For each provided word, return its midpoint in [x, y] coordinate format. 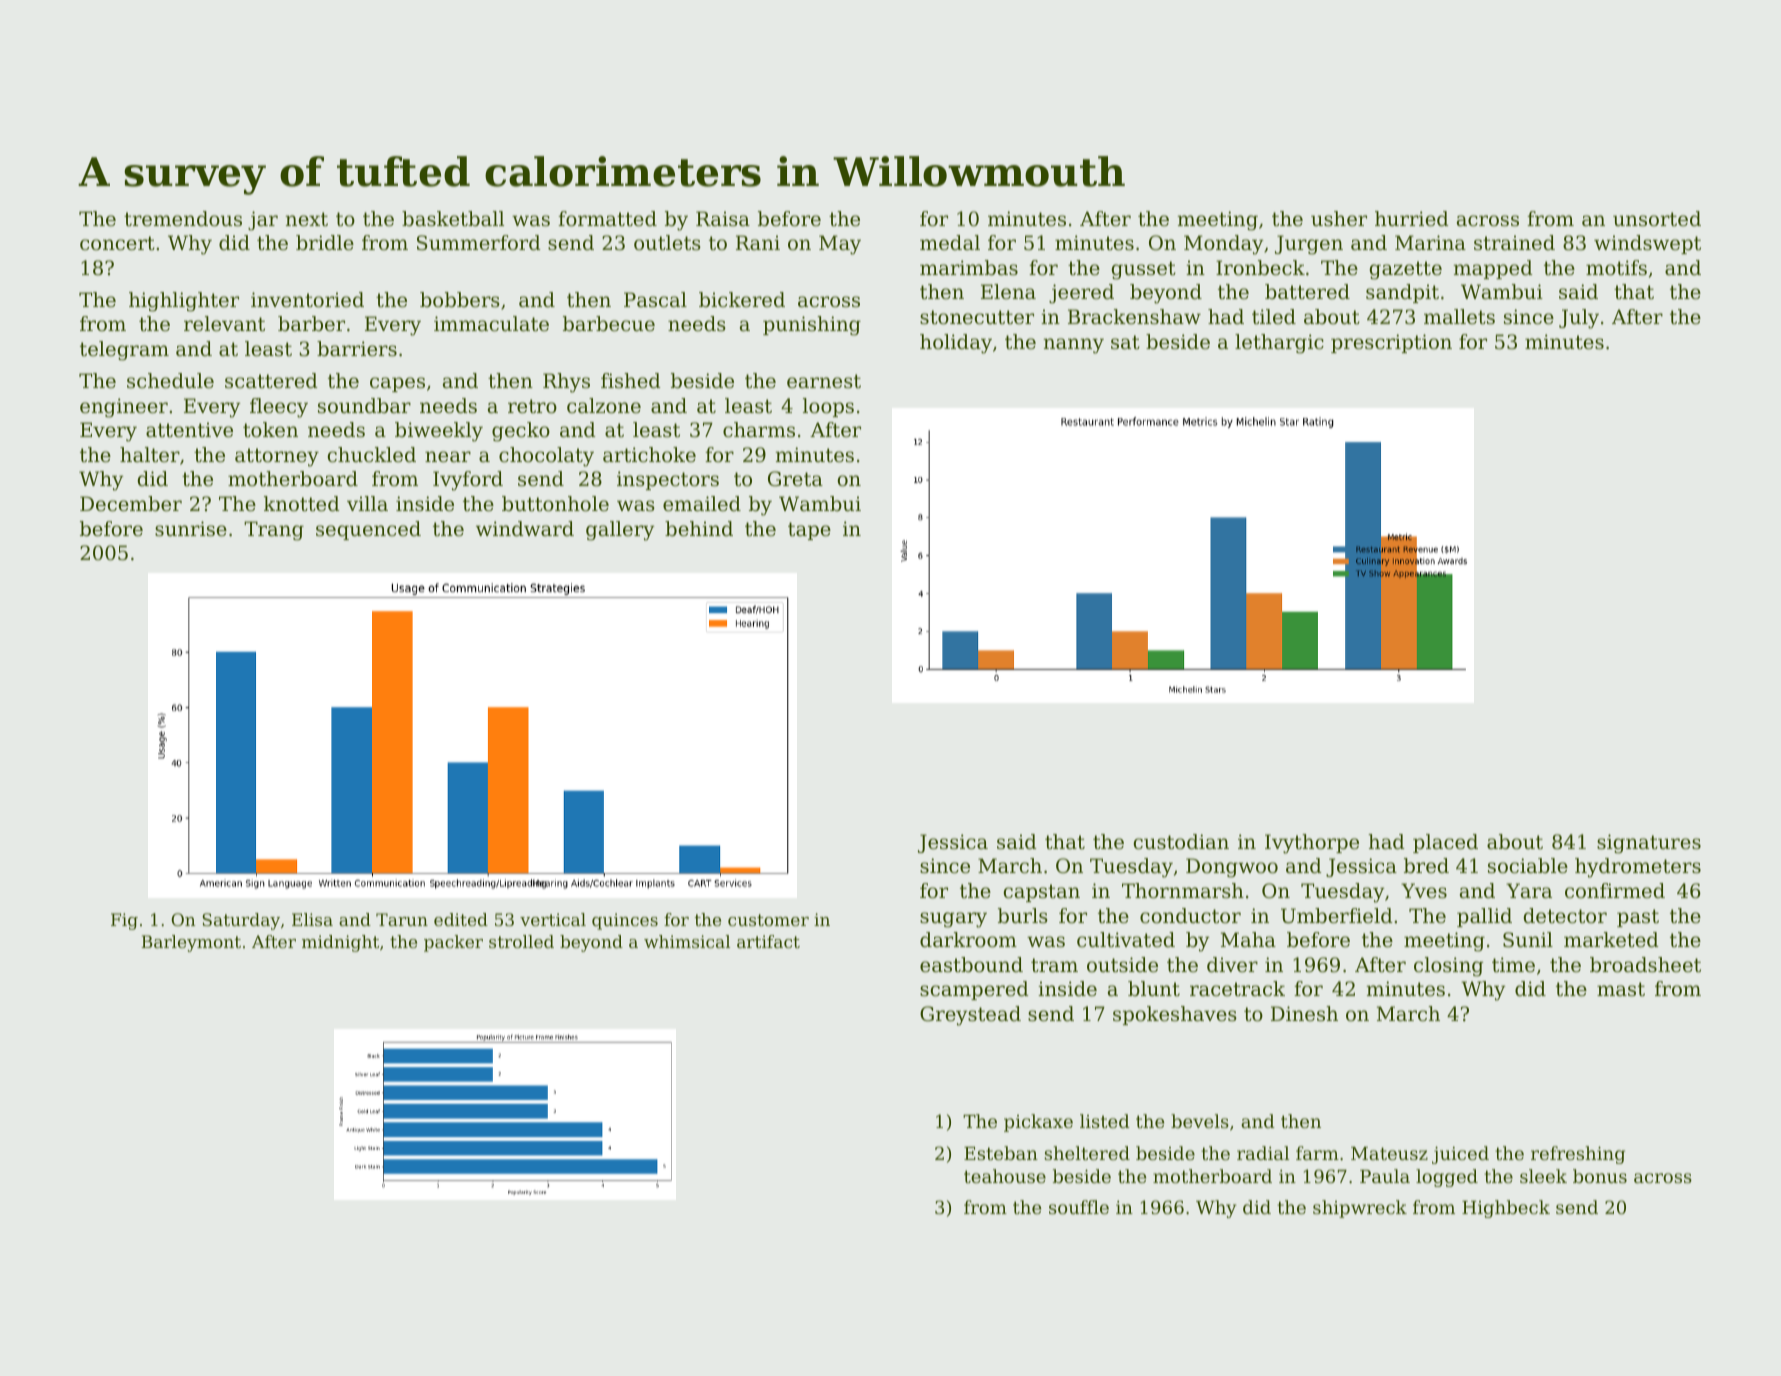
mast [1621, 989]
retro [532, 406]
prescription [1391, 343]
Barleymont [191, 943]
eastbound [971, 965]
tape [809, 531]
